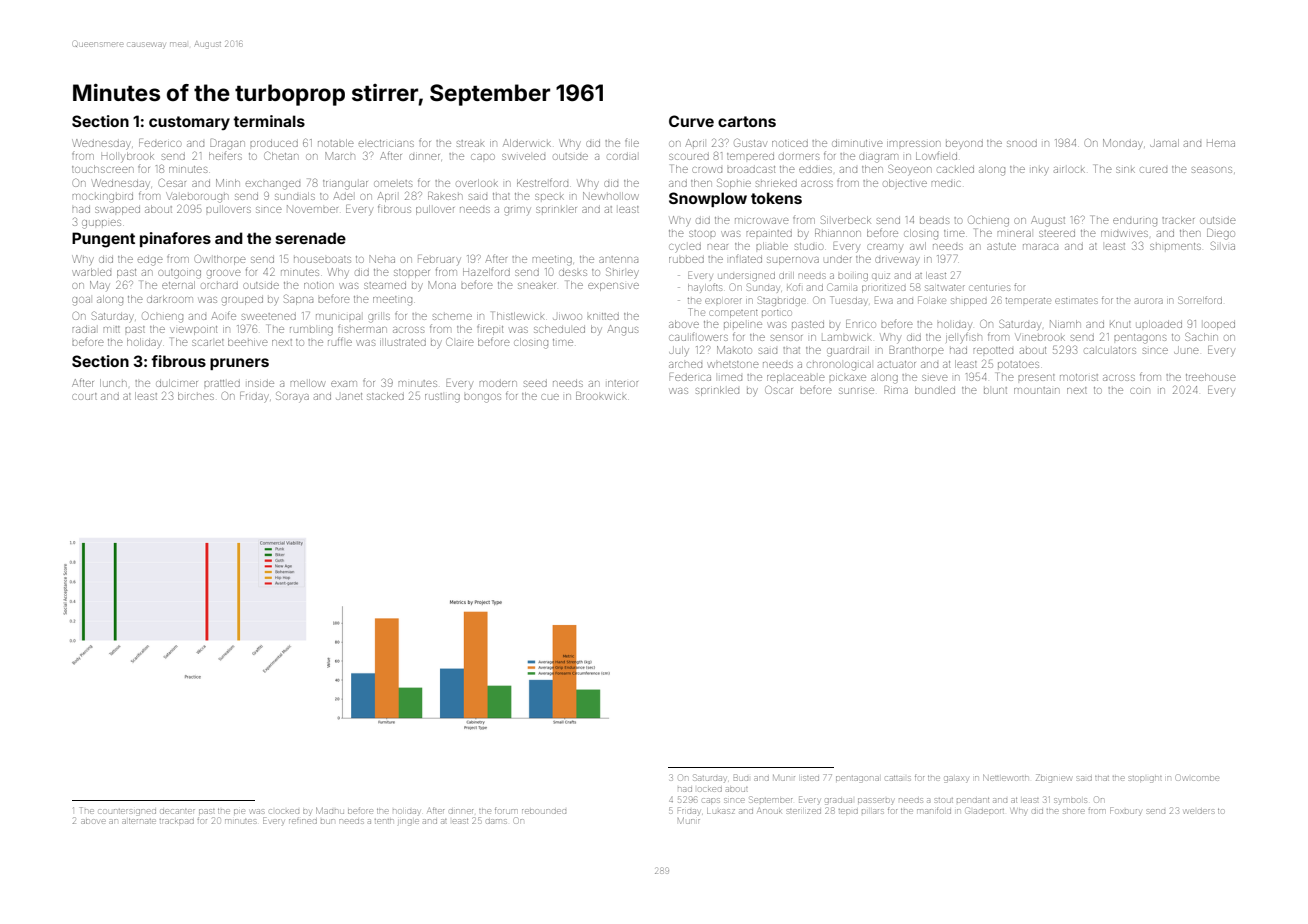 This screenshot has height=924, width=1308. Describe the element at coordinates (691, 121) in the screenshot. I see `Curve` at that location.
